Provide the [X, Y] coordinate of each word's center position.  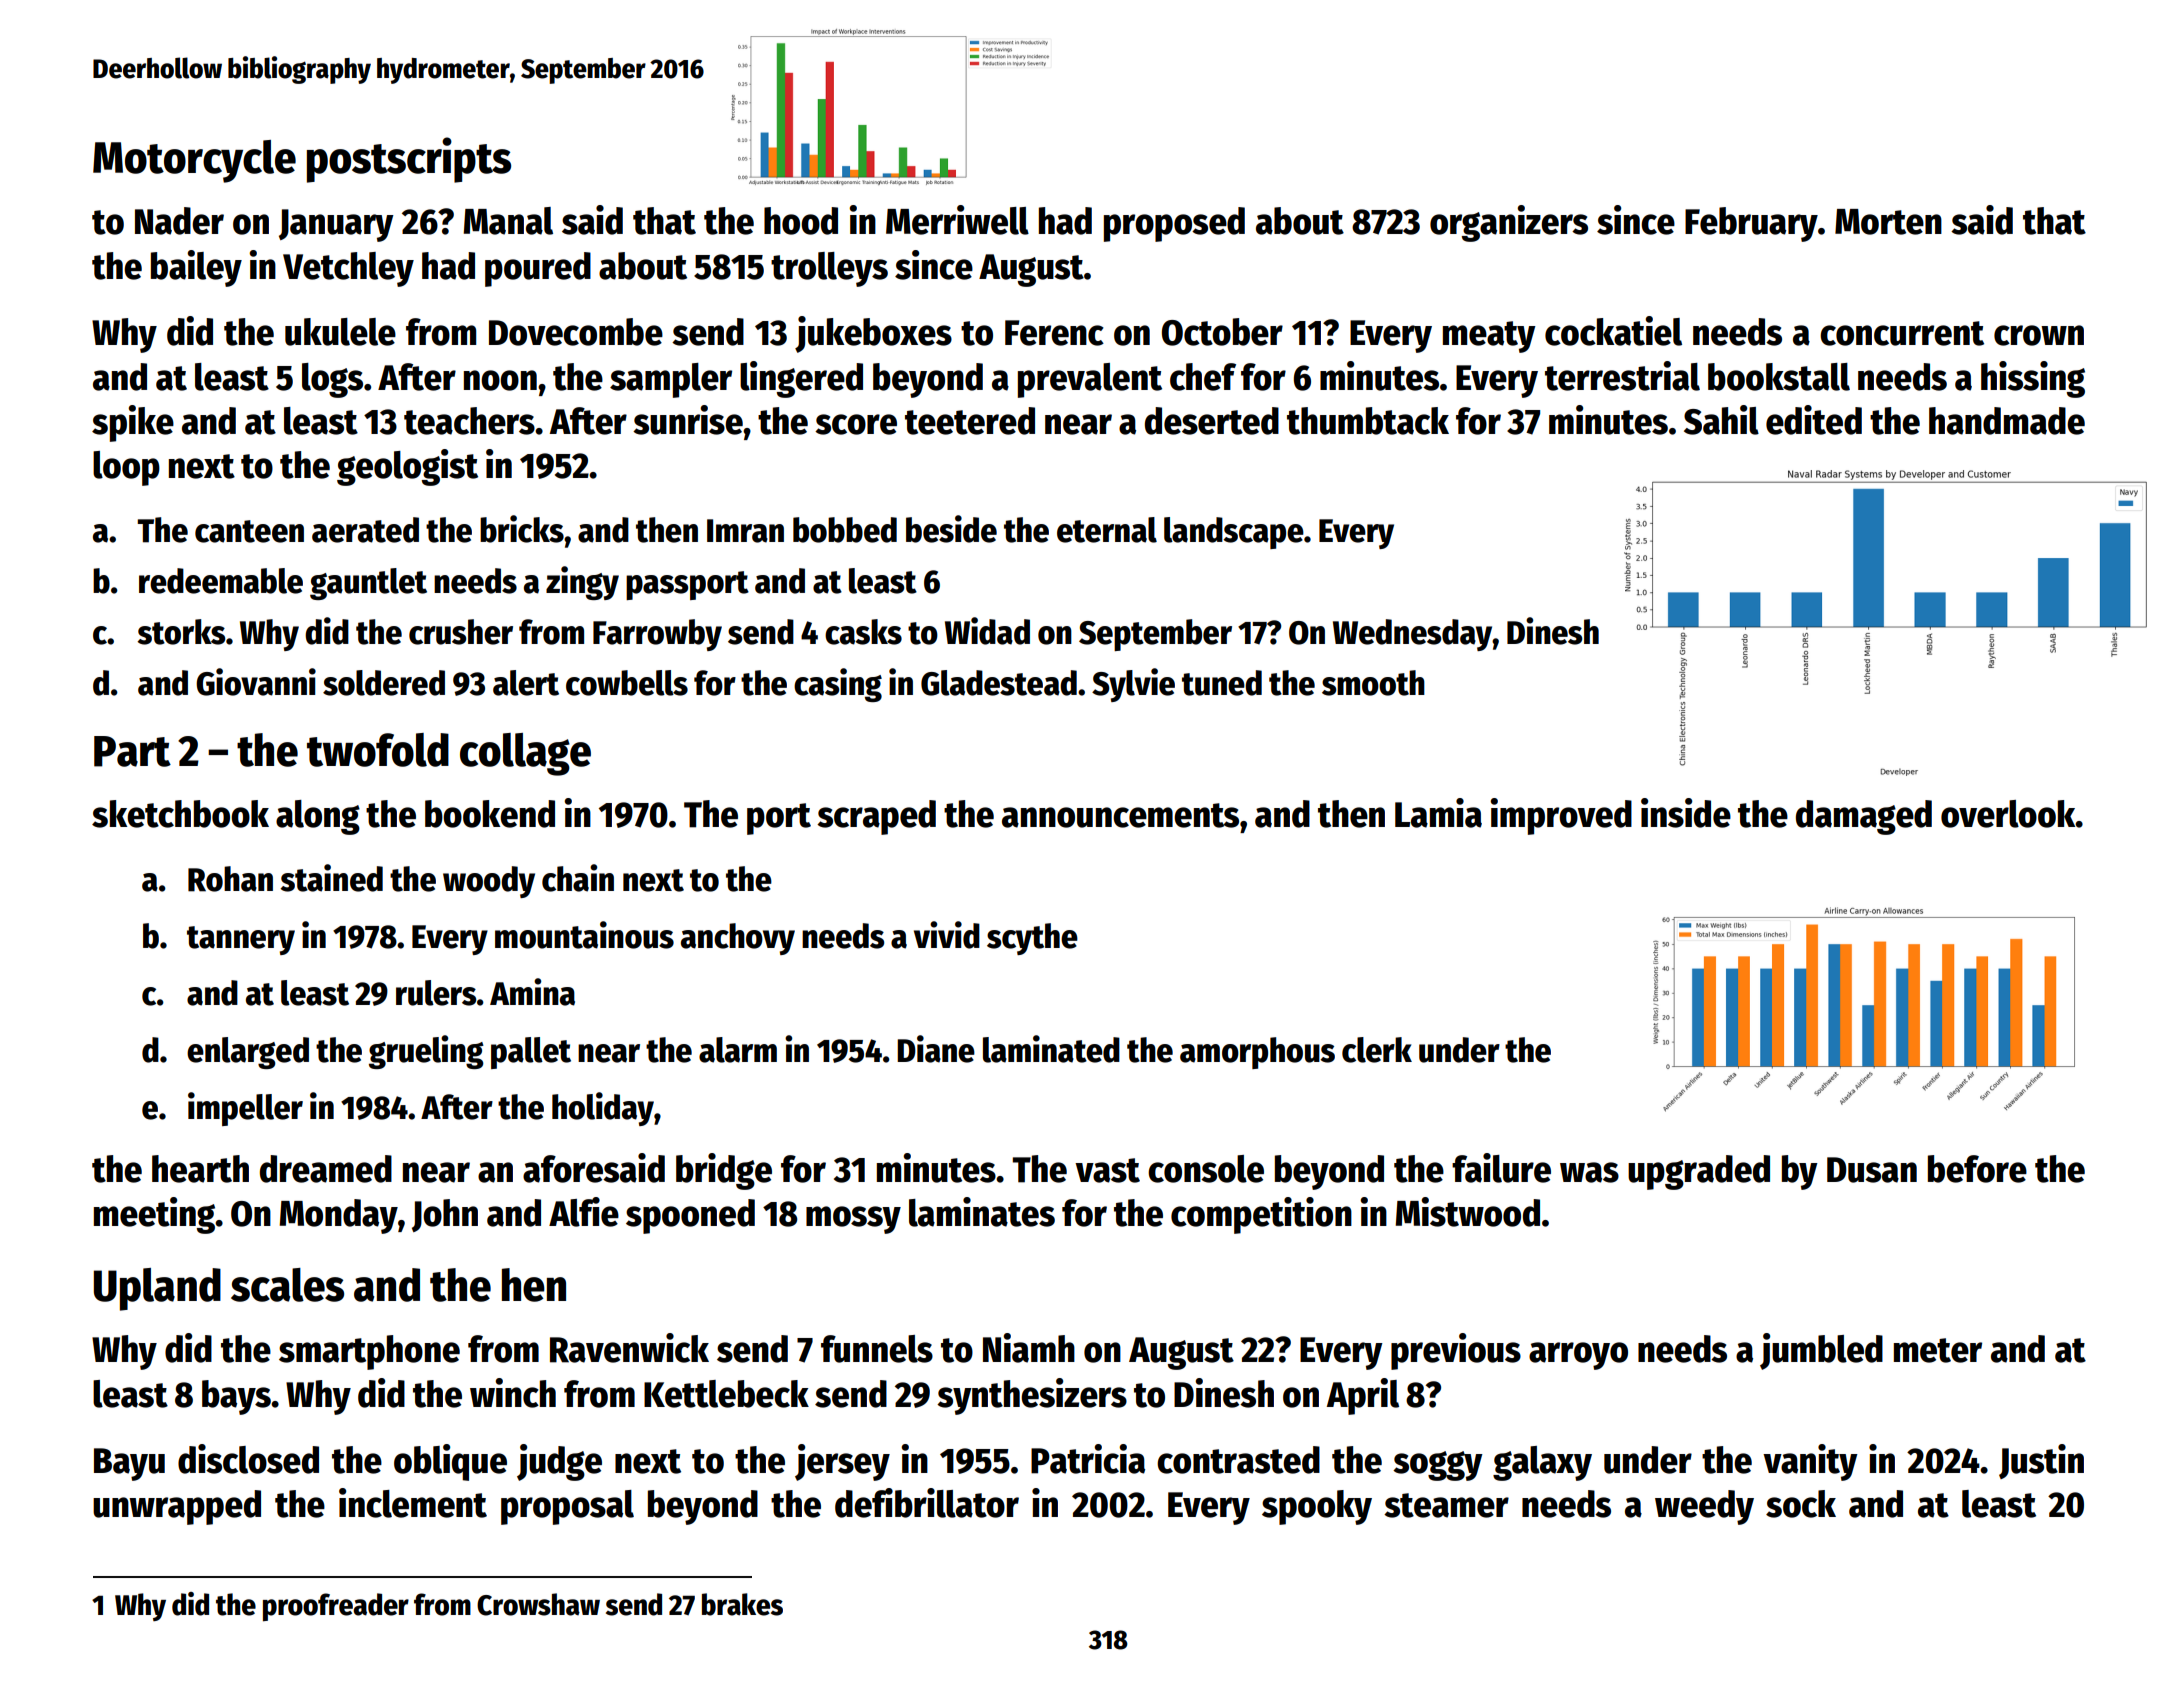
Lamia [1438, 813]
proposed [1174, 224]
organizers [1509, 223]
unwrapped [177, 1507]
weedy [1704, 1507]
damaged [1864, 817]
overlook [2008, 814]
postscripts [409, 160]
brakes [742, 1604]
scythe [1032, 939]
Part [132, 751]
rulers [436, 993]
